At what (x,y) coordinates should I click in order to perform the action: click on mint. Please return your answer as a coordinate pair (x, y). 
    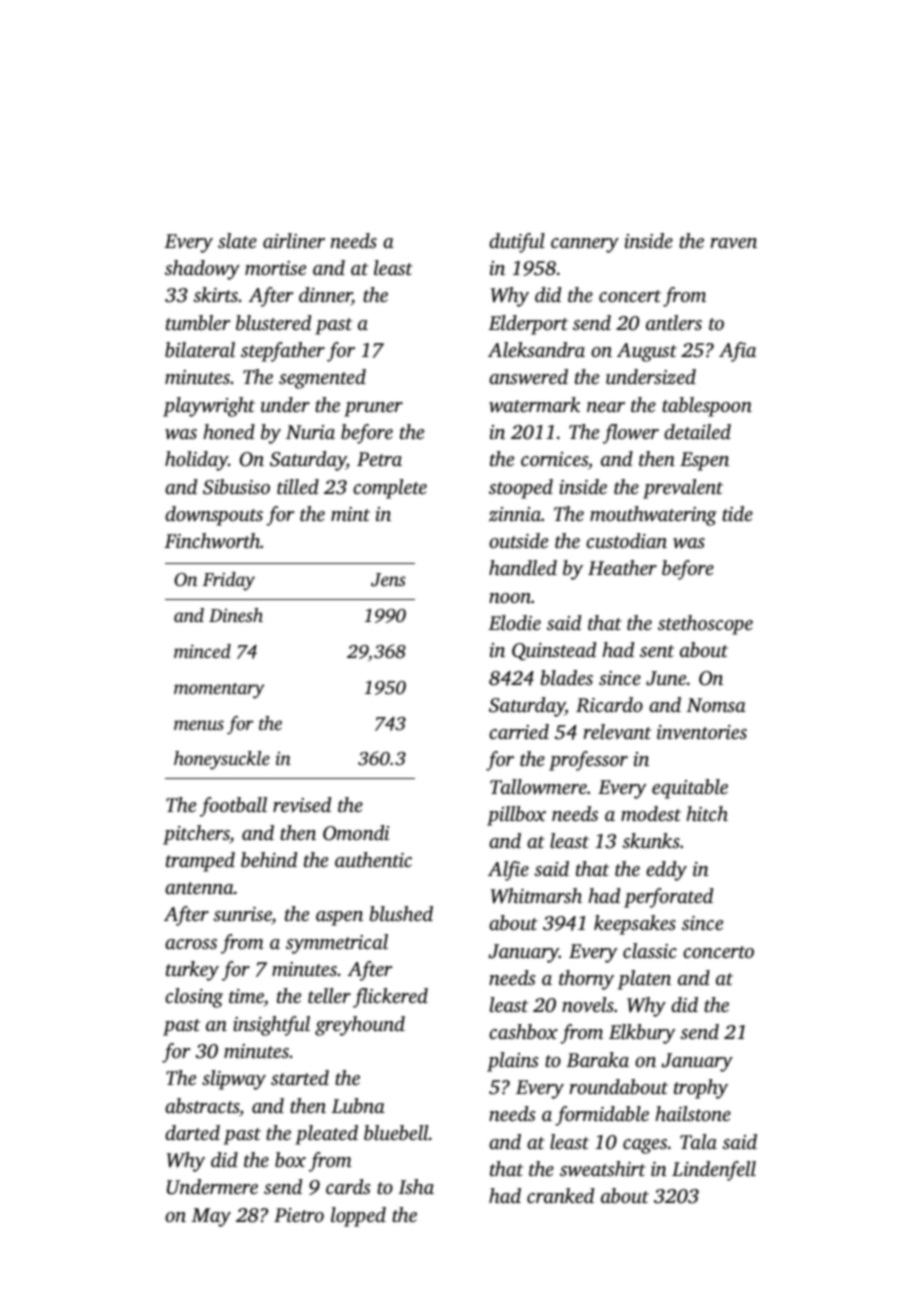
    Looking at the image, I should click on (350, 514).
